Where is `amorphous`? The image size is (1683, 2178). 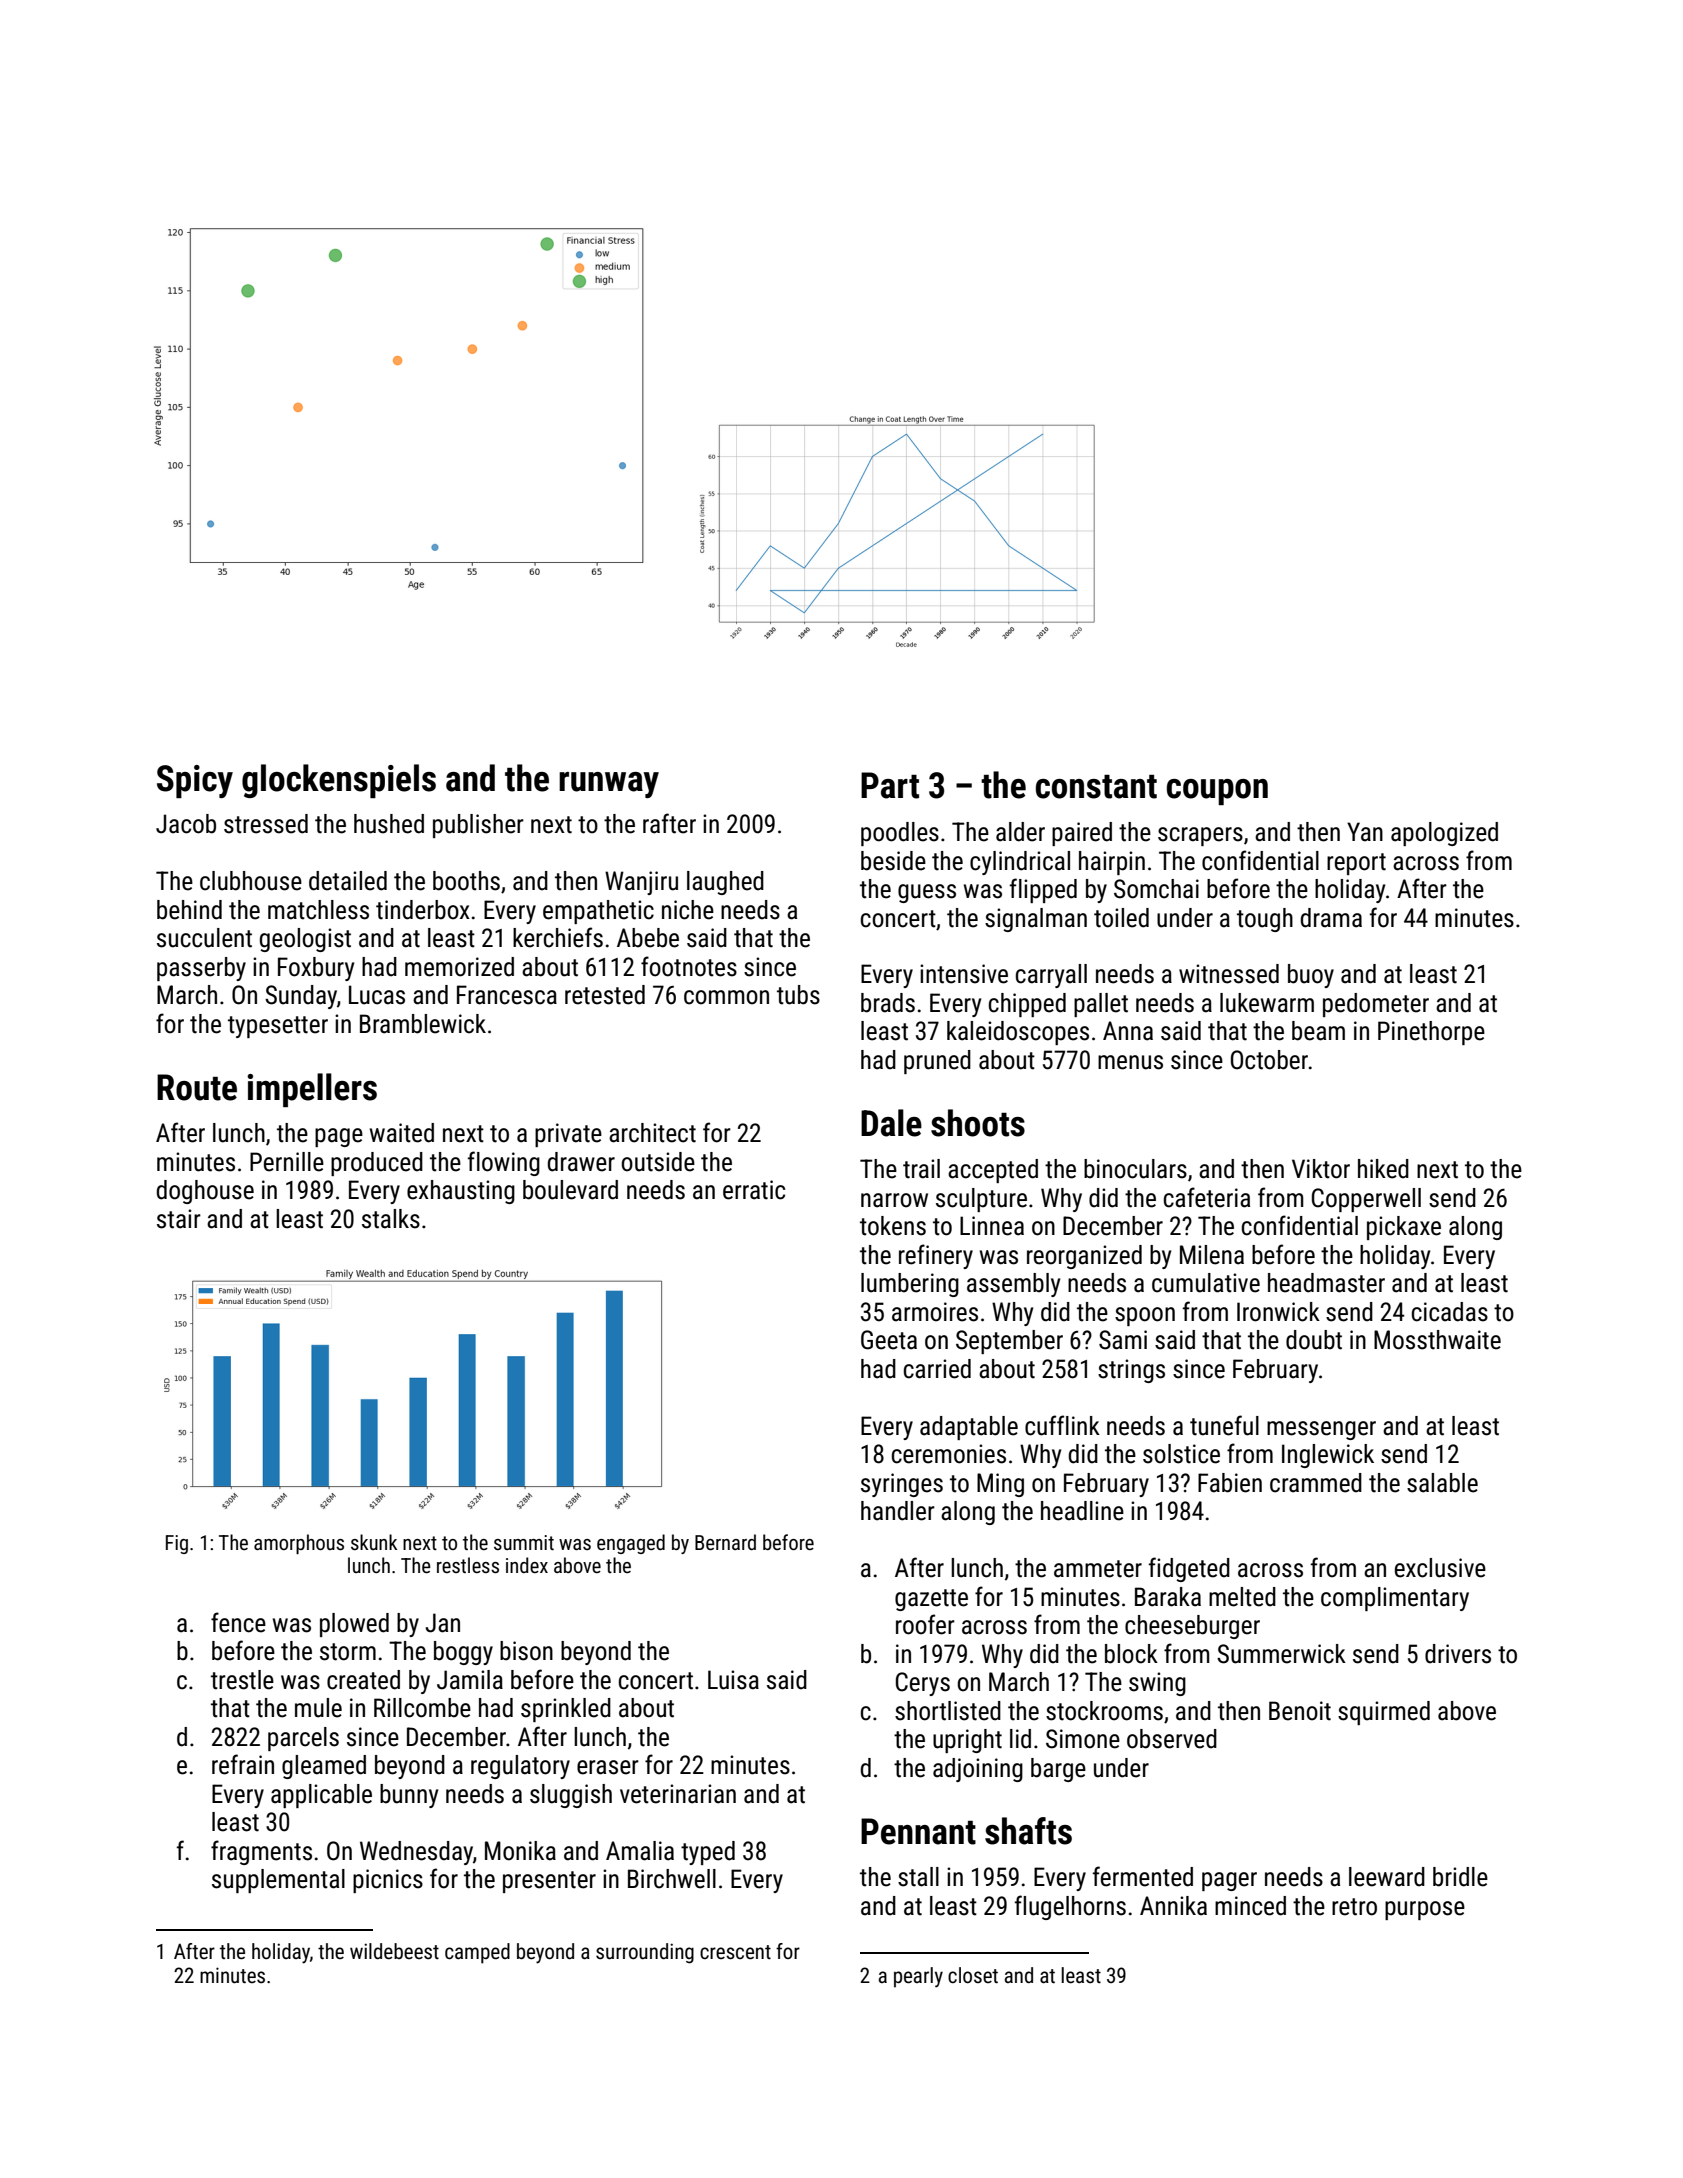 amorphous is located at coordinates (299, 1544).
